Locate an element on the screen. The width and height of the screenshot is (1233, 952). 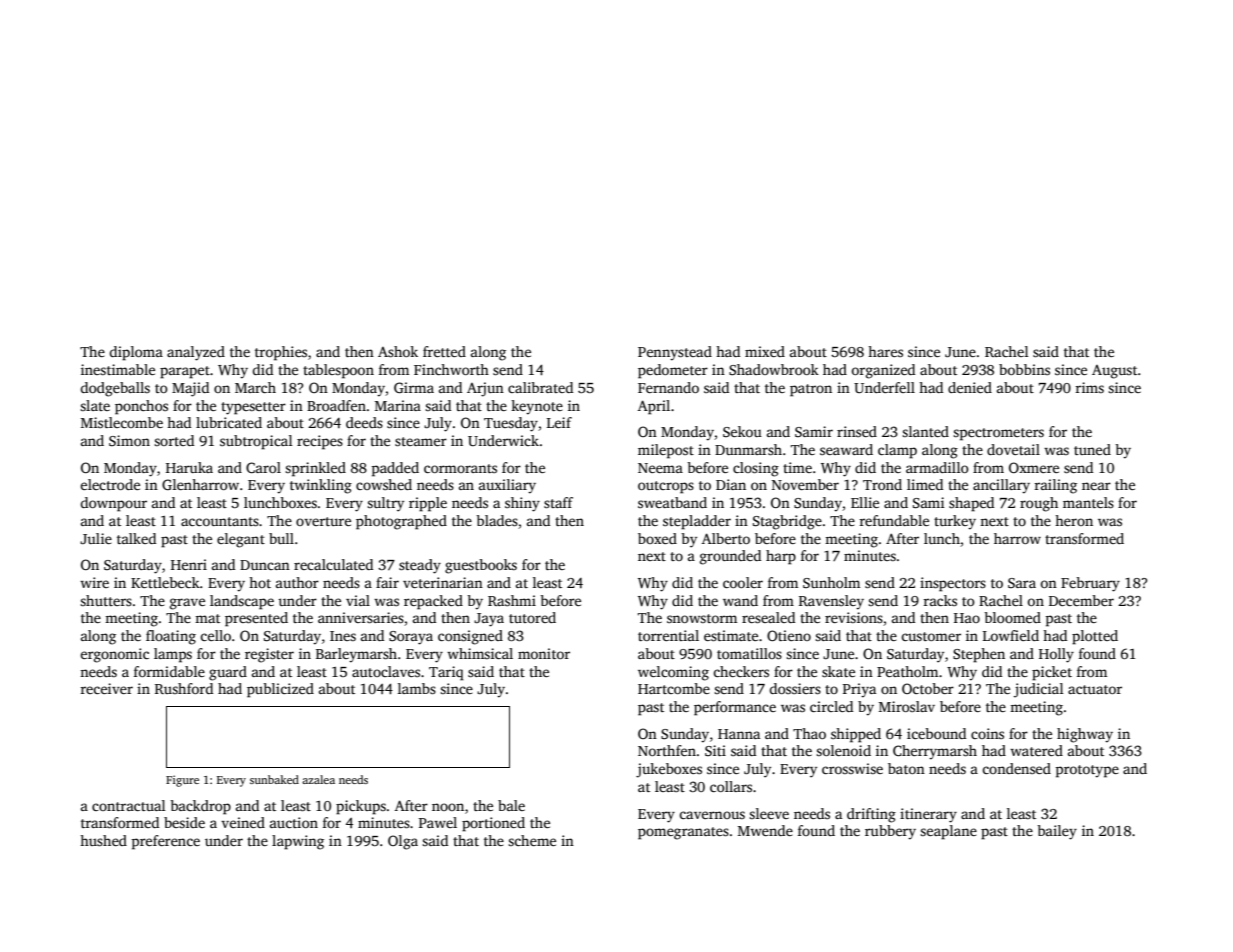
bailey is located at coordinates (1057, 832).
